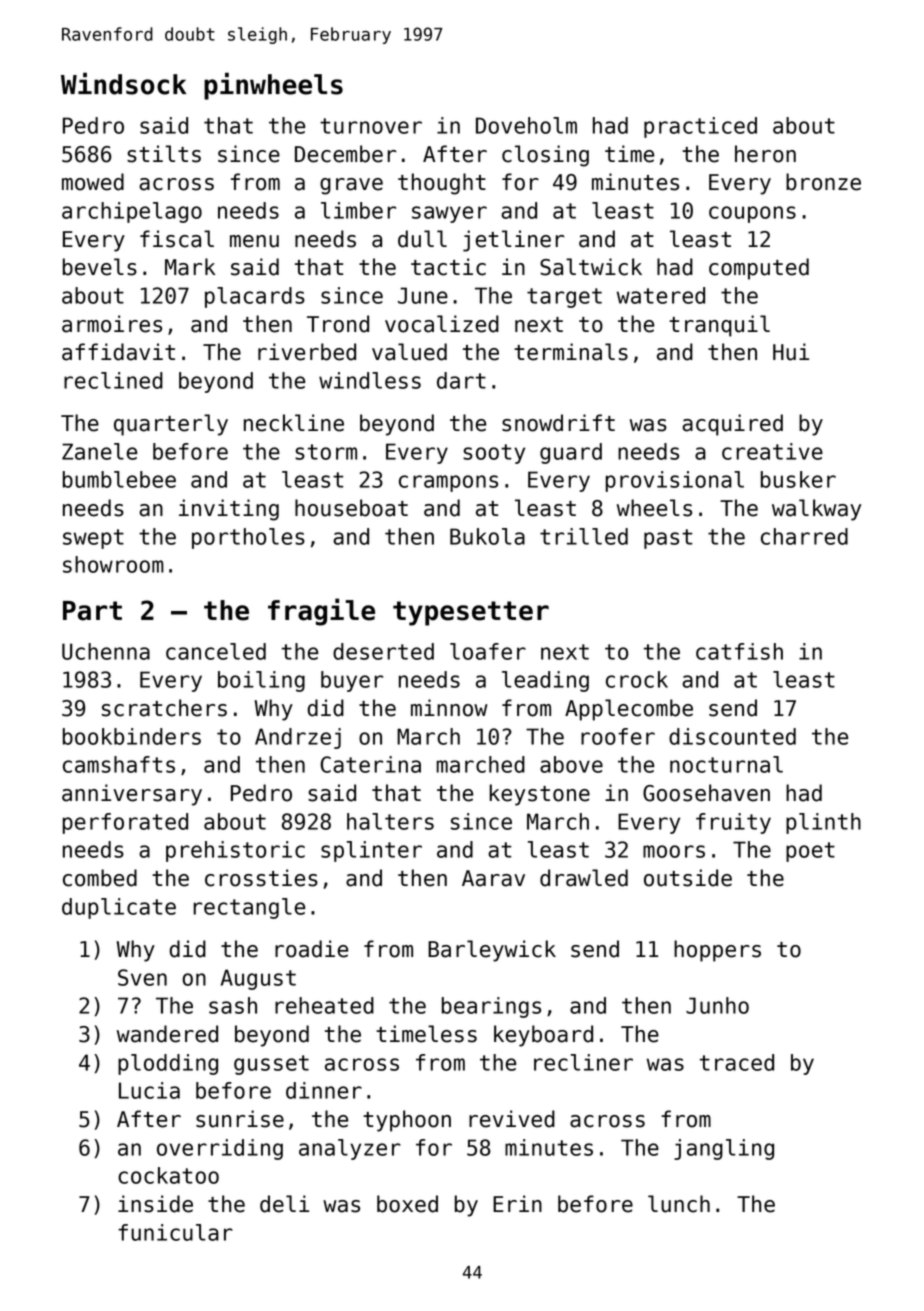 The height and width of the image is (1311, 924). I want to click on sawyer, so click(449, 214).
